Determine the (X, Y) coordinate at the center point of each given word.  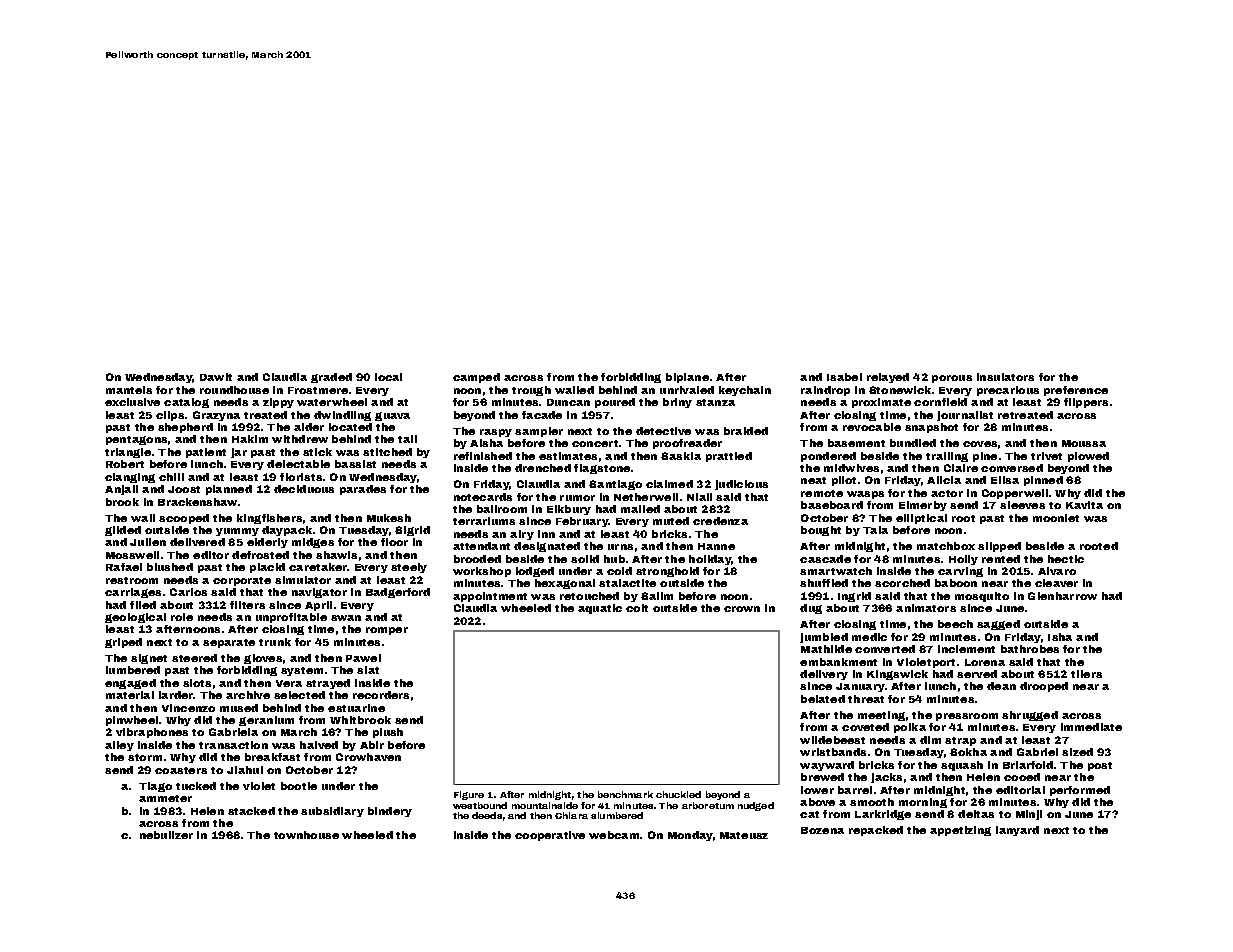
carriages (133, 593)
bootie (299, 786)
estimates (568, 456)
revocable (872, 427)
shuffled (824, 583)
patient (206, 453)
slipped (999, 547)
